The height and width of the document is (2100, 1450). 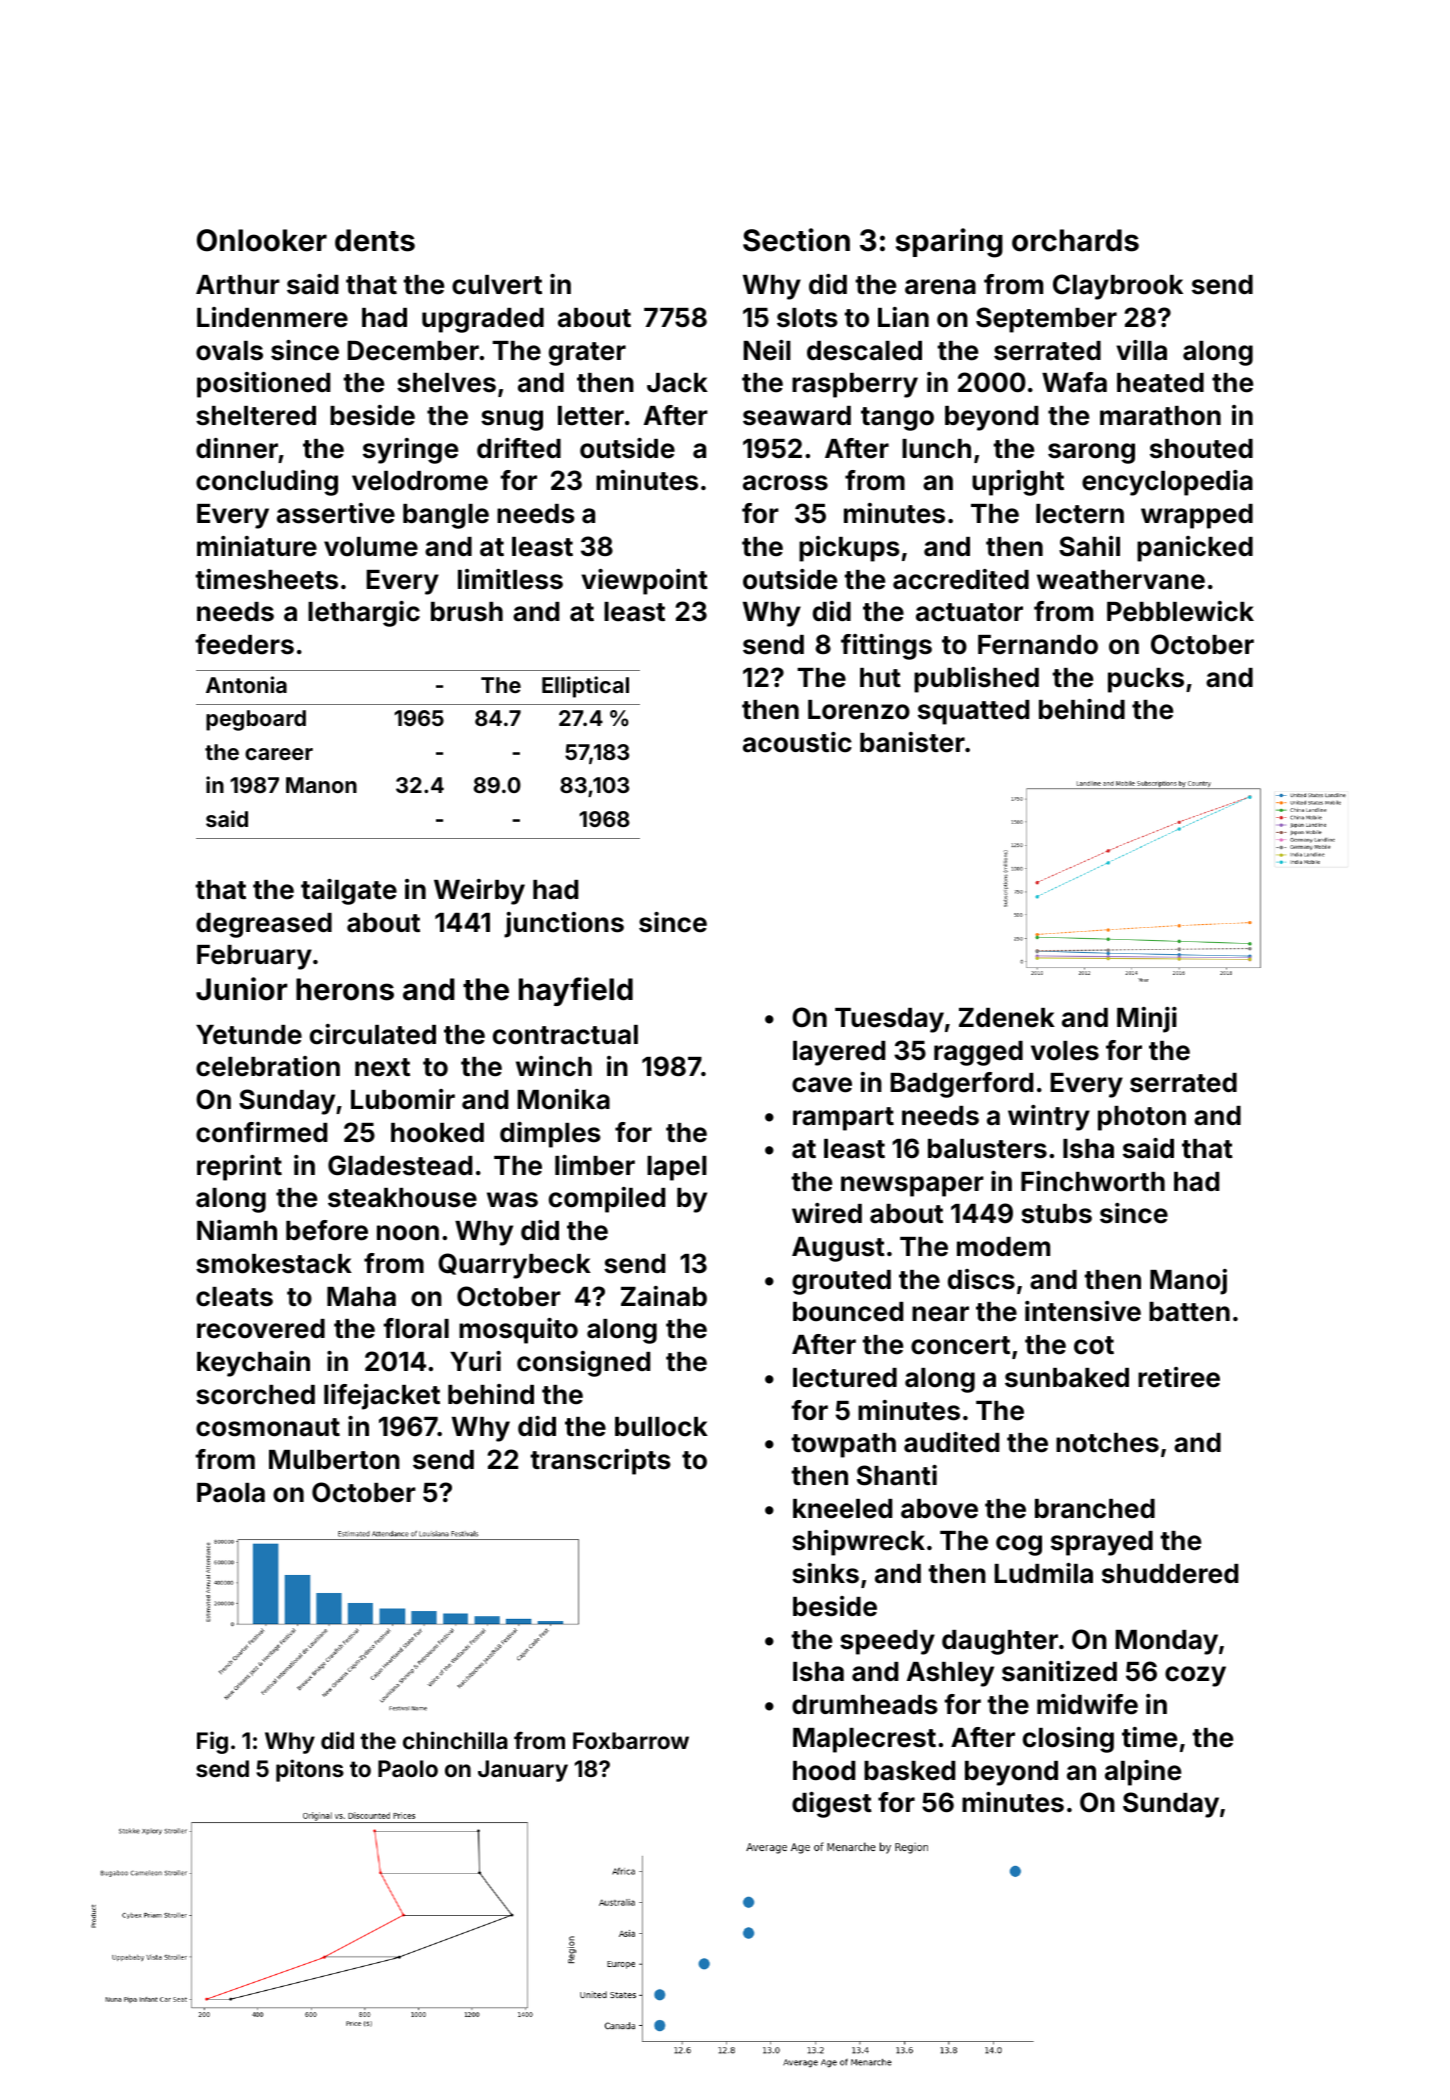 I want to click on hayfield, so click(x=576, y=991).
